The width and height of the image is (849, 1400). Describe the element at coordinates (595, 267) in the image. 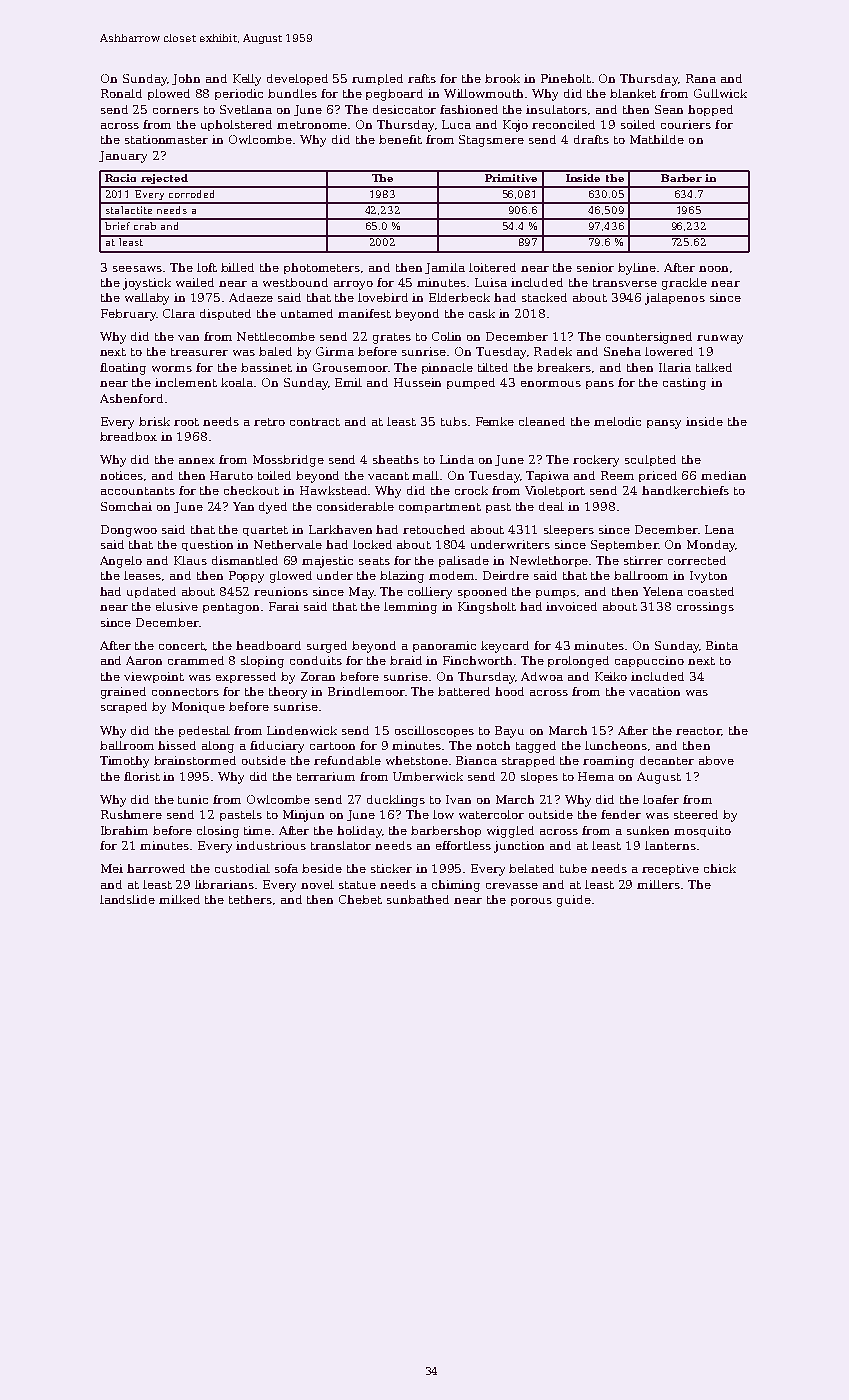

I see `senior` at that location.
